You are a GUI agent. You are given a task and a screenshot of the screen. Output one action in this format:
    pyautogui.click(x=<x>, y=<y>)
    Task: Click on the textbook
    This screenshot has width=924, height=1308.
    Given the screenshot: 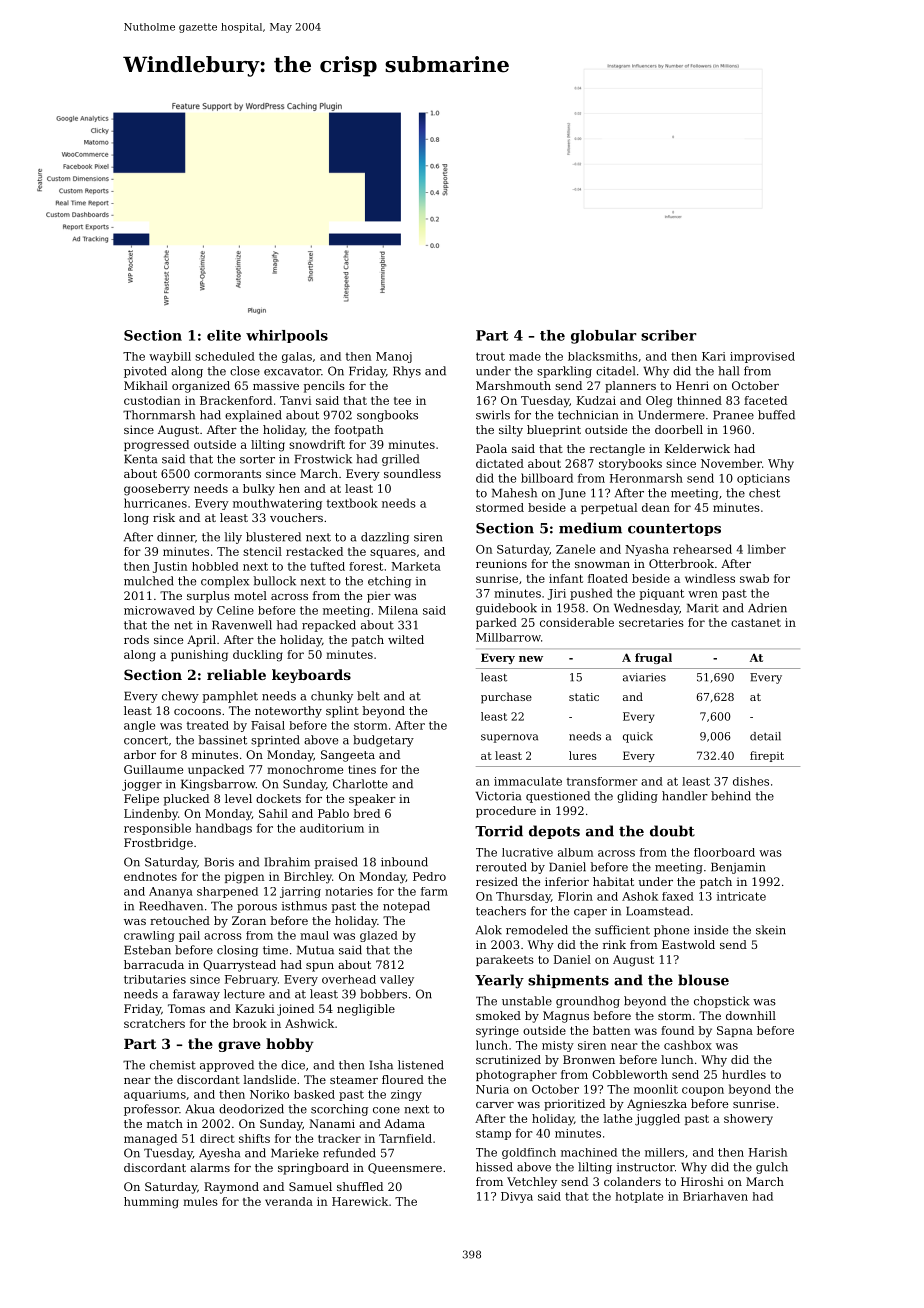 What is the action you would take?
    pyautogui.click(x=352, y=503)
